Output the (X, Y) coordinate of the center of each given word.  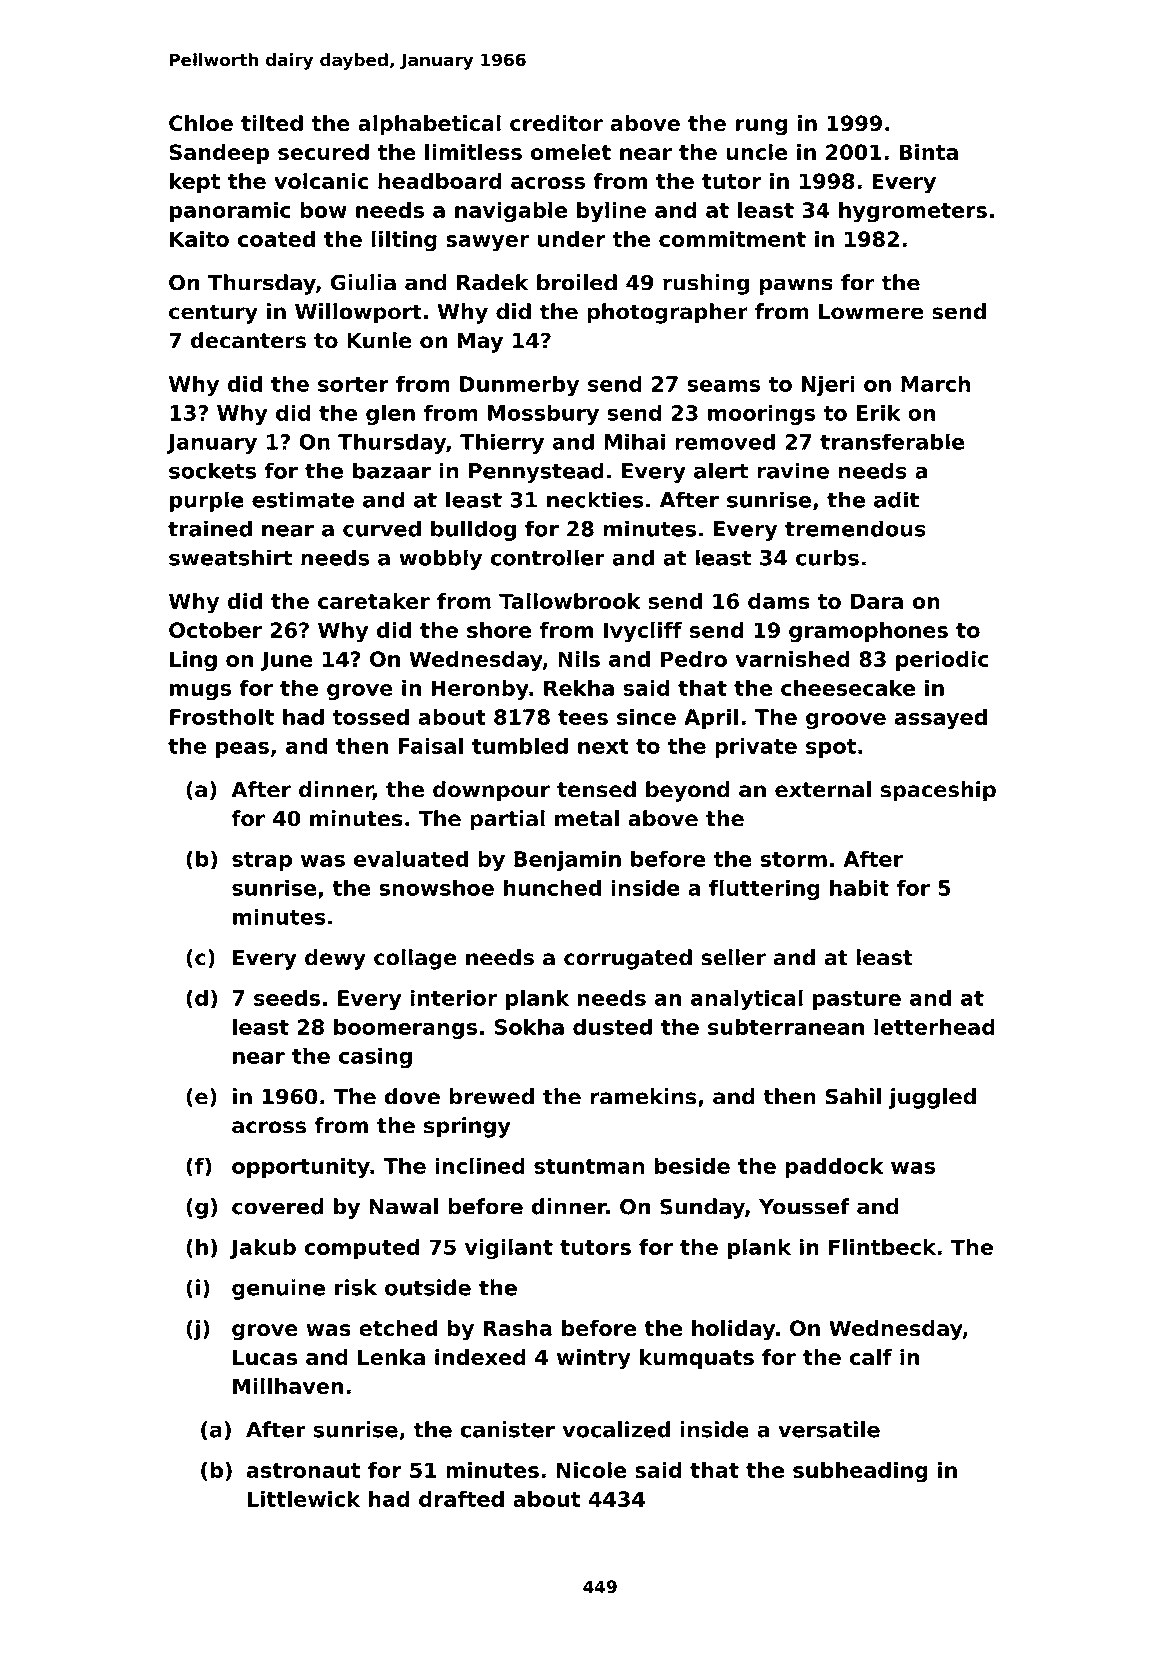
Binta (928, 152)
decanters (248, 340)
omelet (571, 152)
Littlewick (304, 1498)
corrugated (628, 959)
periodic (942, 661)
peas (242, 750)
